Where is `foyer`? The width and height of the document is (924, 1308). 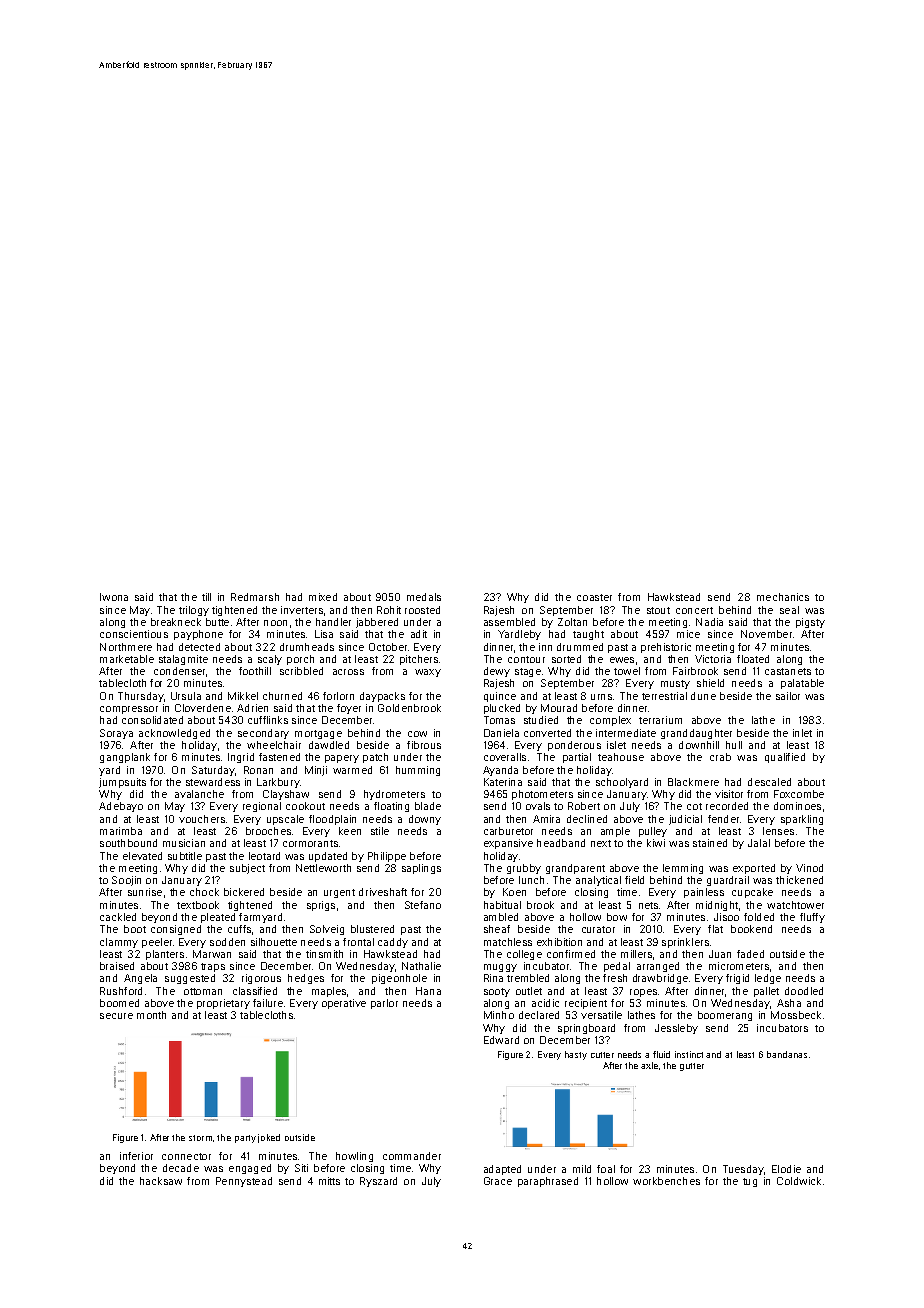
foyer is located at coordinates (349, 709).
